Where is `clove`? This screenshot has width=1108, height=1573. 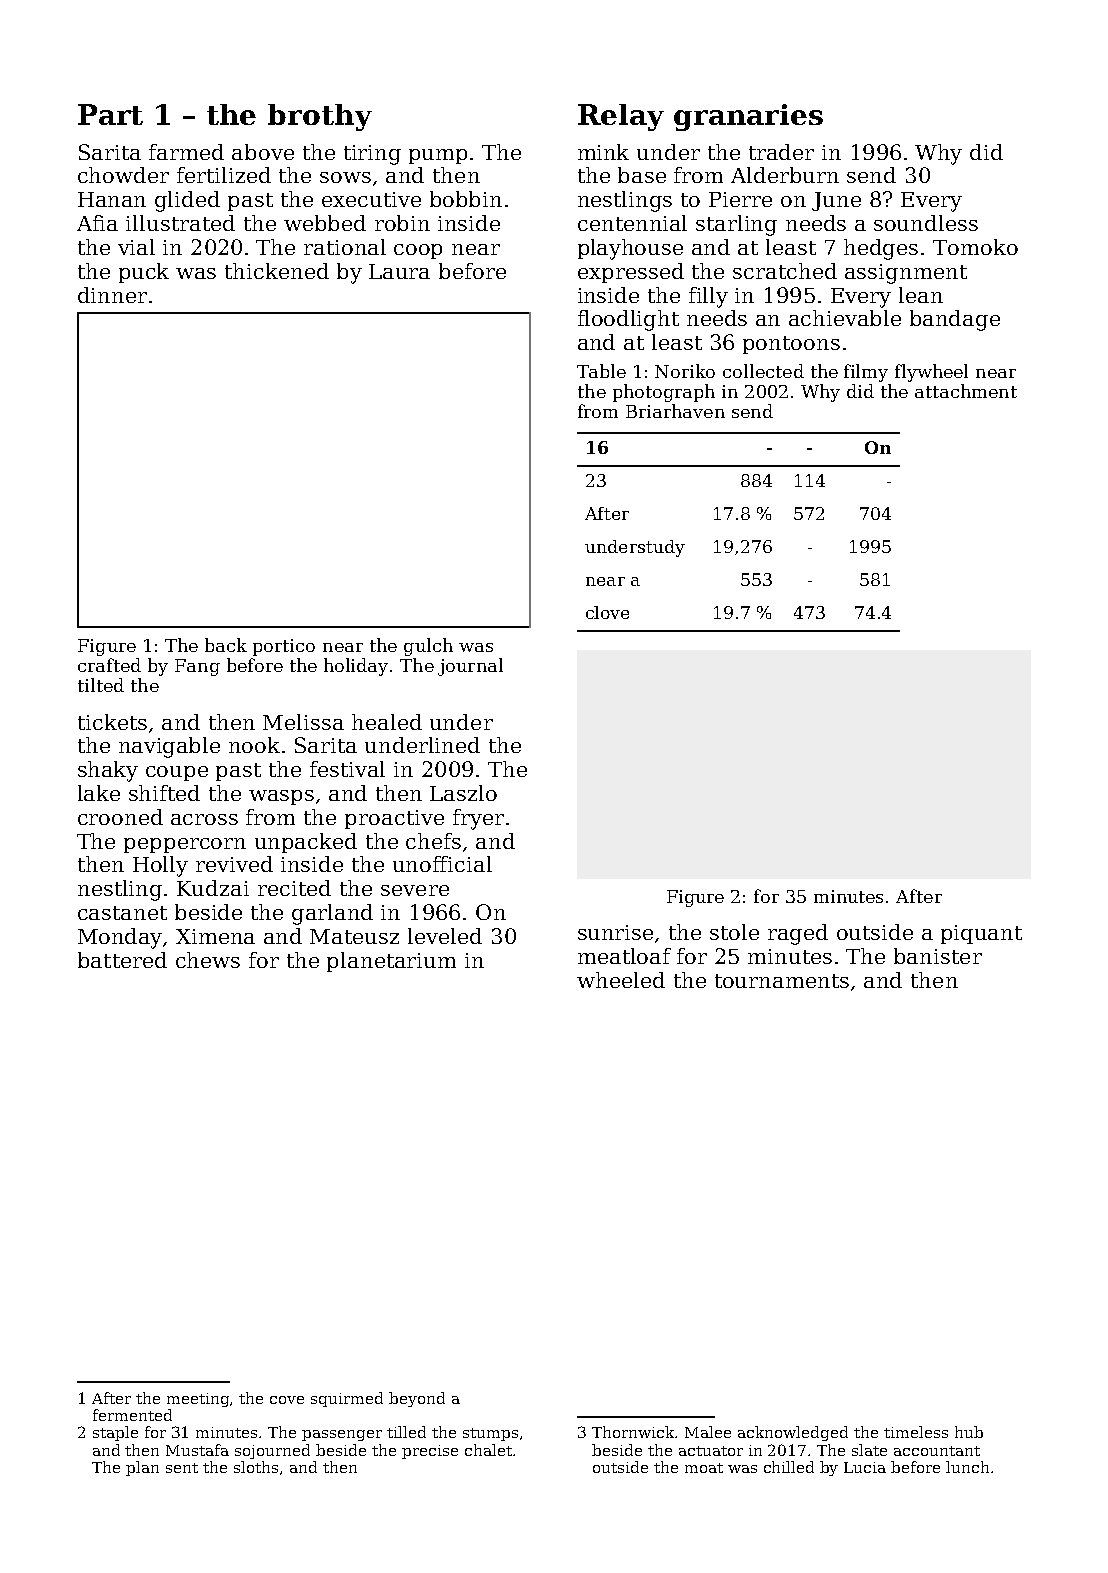 clove is located at coordinates (607, 612).
